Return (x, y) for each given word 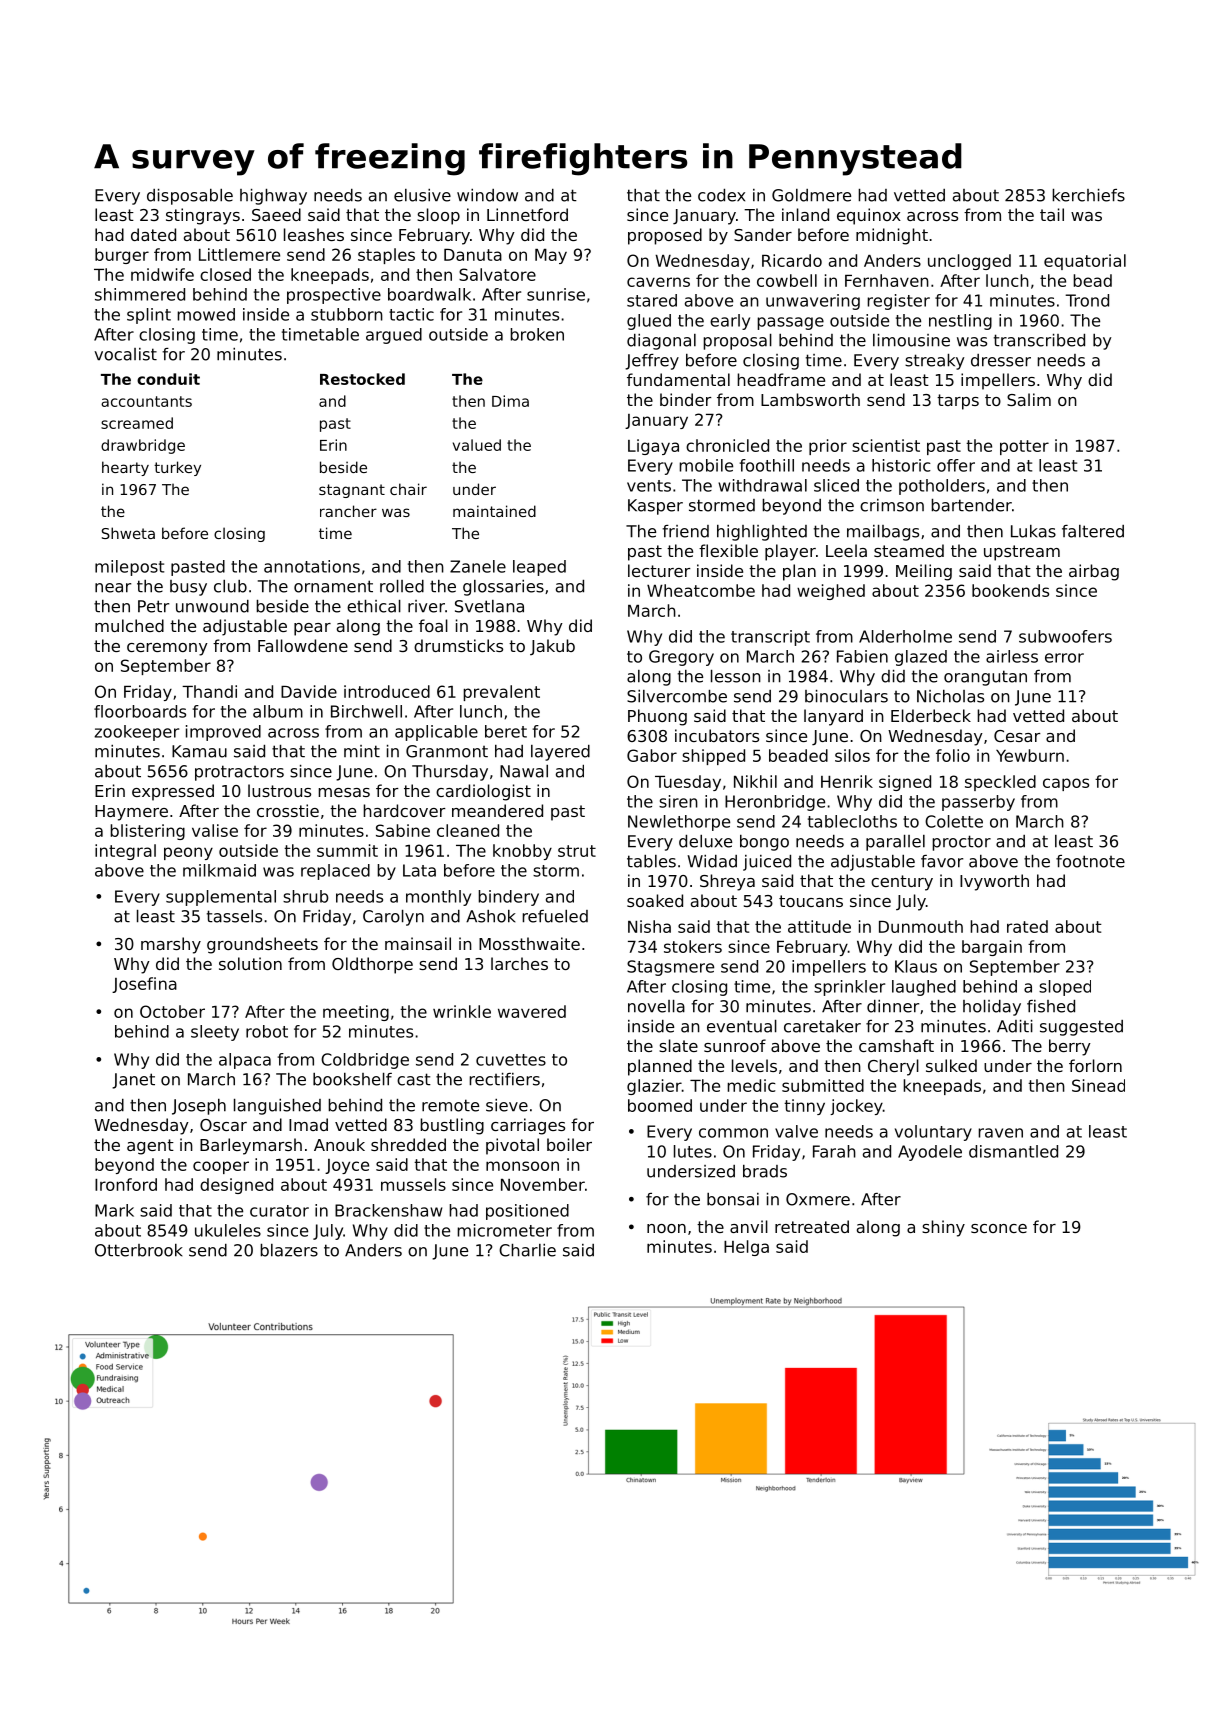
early (730, 322)
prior (828, 447)
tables (651, 861)
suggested (1081, 1028)
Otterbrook (139, 1250)
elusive (422, 195)
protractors (239, 773)
